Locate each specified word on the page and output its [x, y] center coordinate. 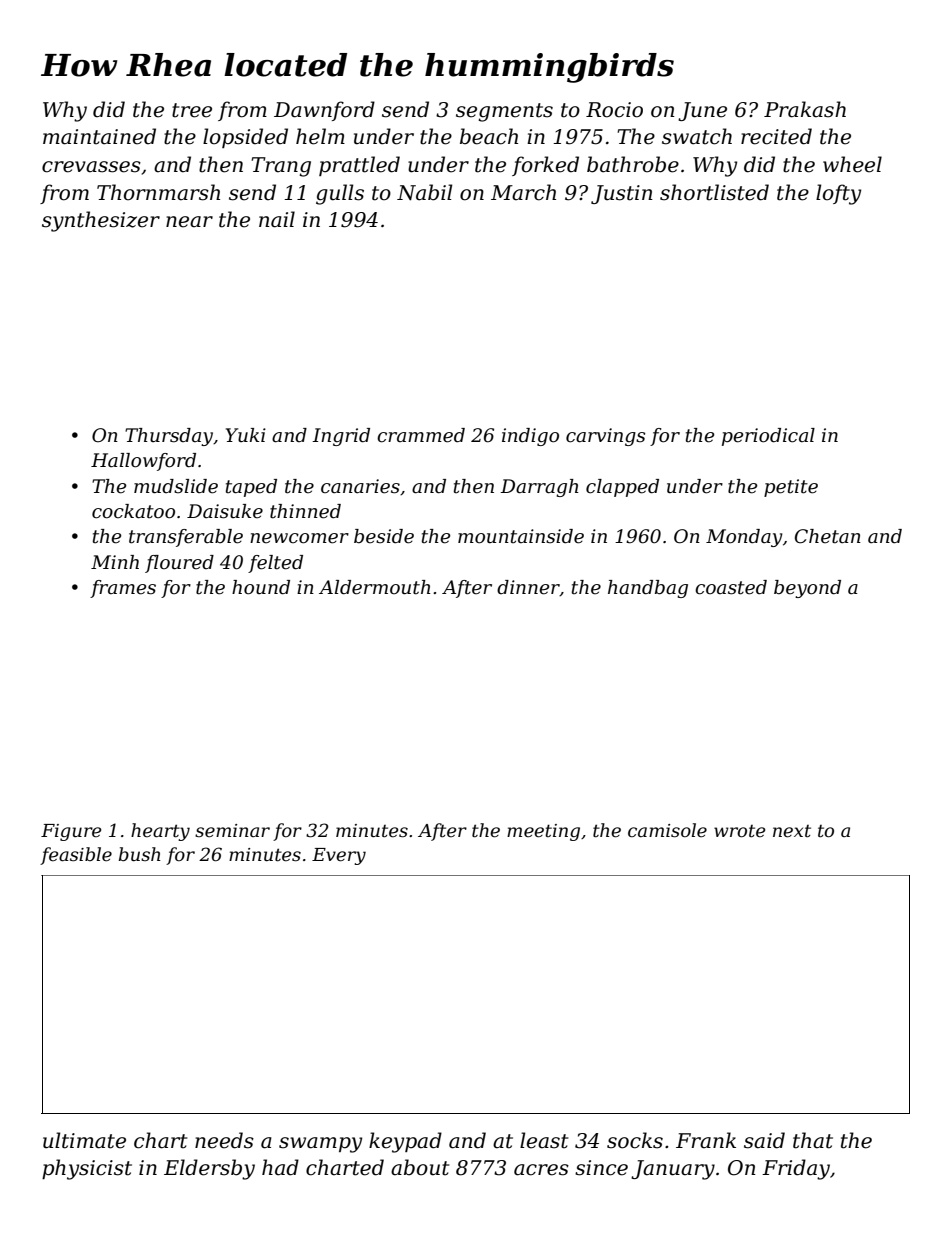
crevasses [91, 167]
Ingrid [341, 437]
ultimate [84, 1140]
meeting [543, 832]
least [544, 1140]
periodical [768, 437]
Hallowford [143, 462]
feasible [76, 856]
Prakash [805, 109]
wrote [739, 831]
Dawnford [324, 111]
